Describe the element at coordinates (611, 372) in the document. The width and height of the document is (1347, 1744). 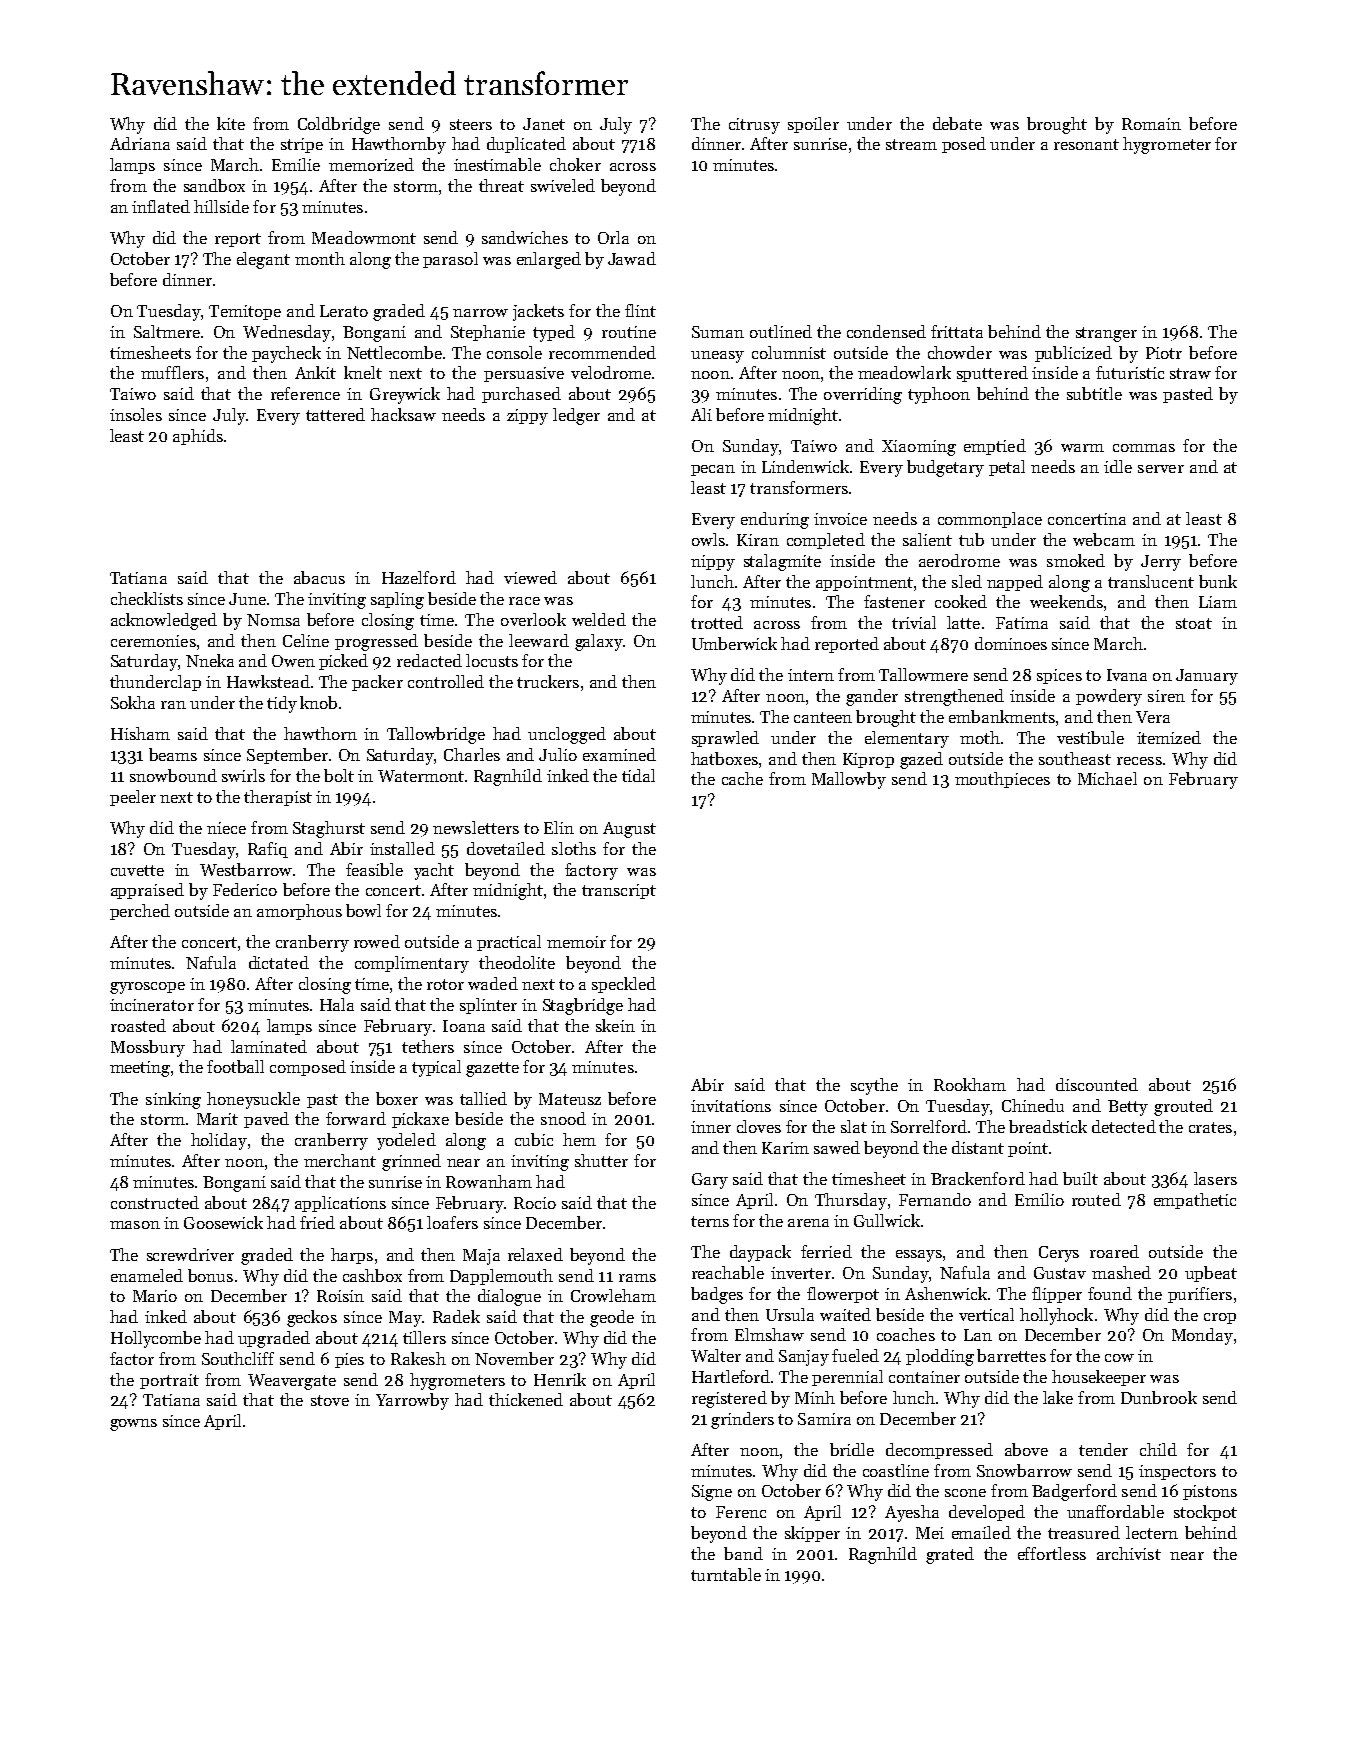
I see `velodrome` at that location.
